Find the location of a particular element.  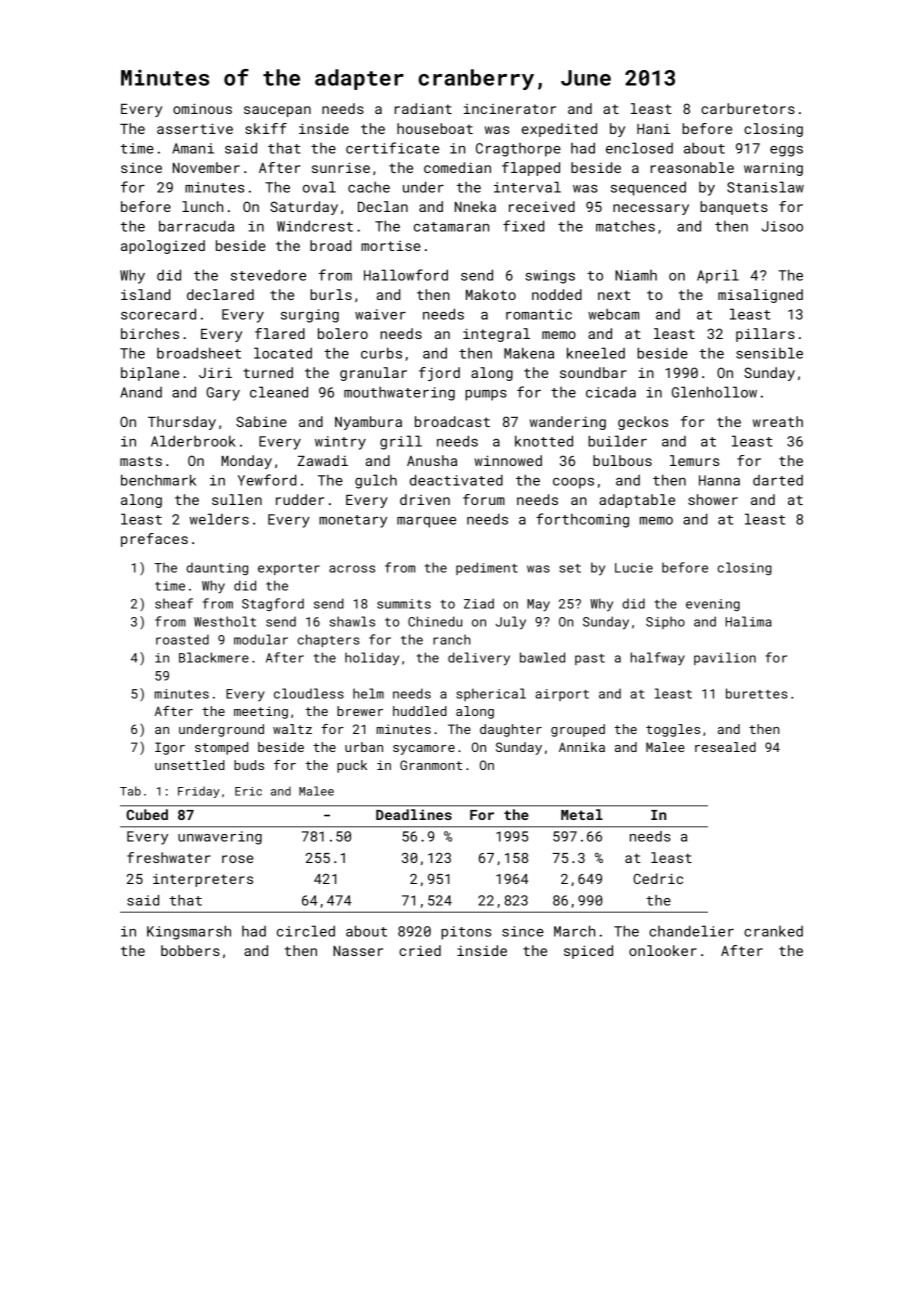

cicada is located at coordinates (611, 392).
